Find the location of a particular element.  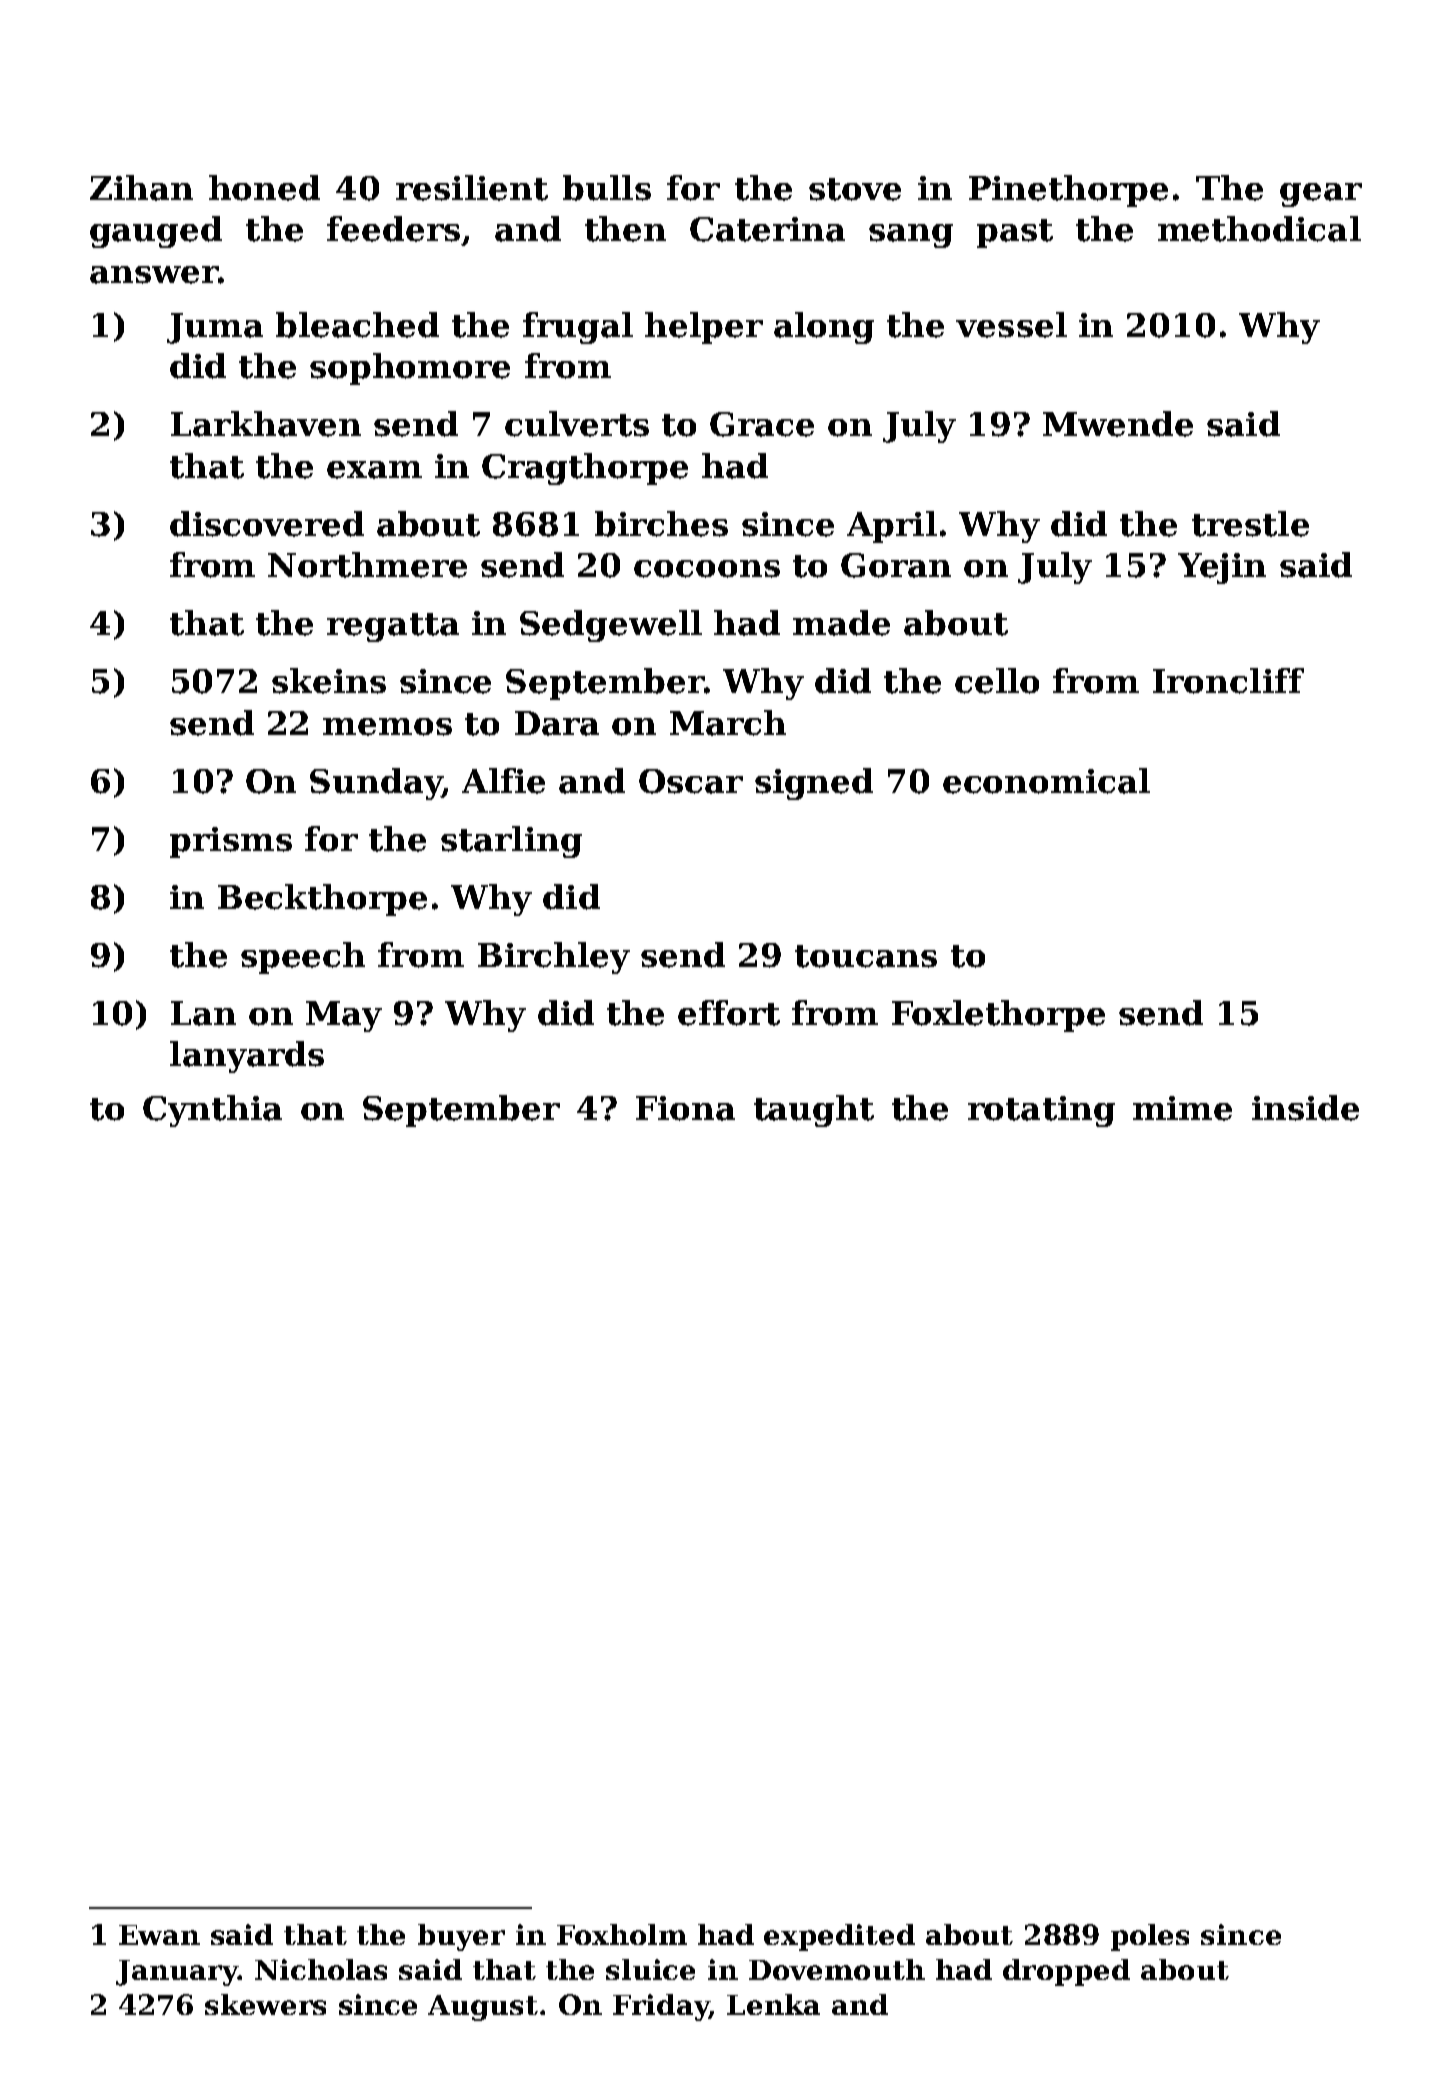

honed is located at coordinates (264, 188).
